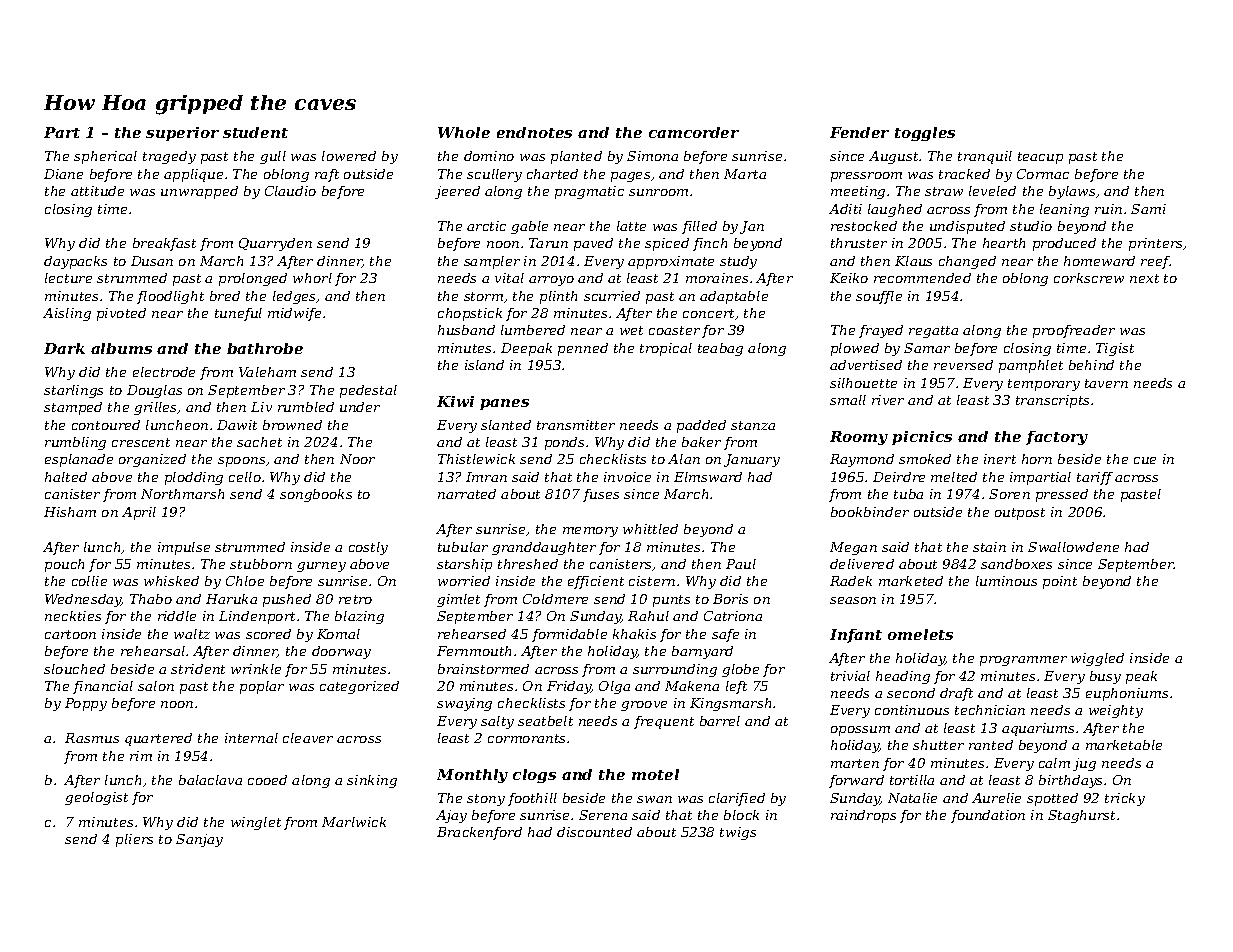 This page has height=952, width=1233. What do you see at coordinates (864, 226) in the page?
I see `restocked` at bounding box center [864, 226].
